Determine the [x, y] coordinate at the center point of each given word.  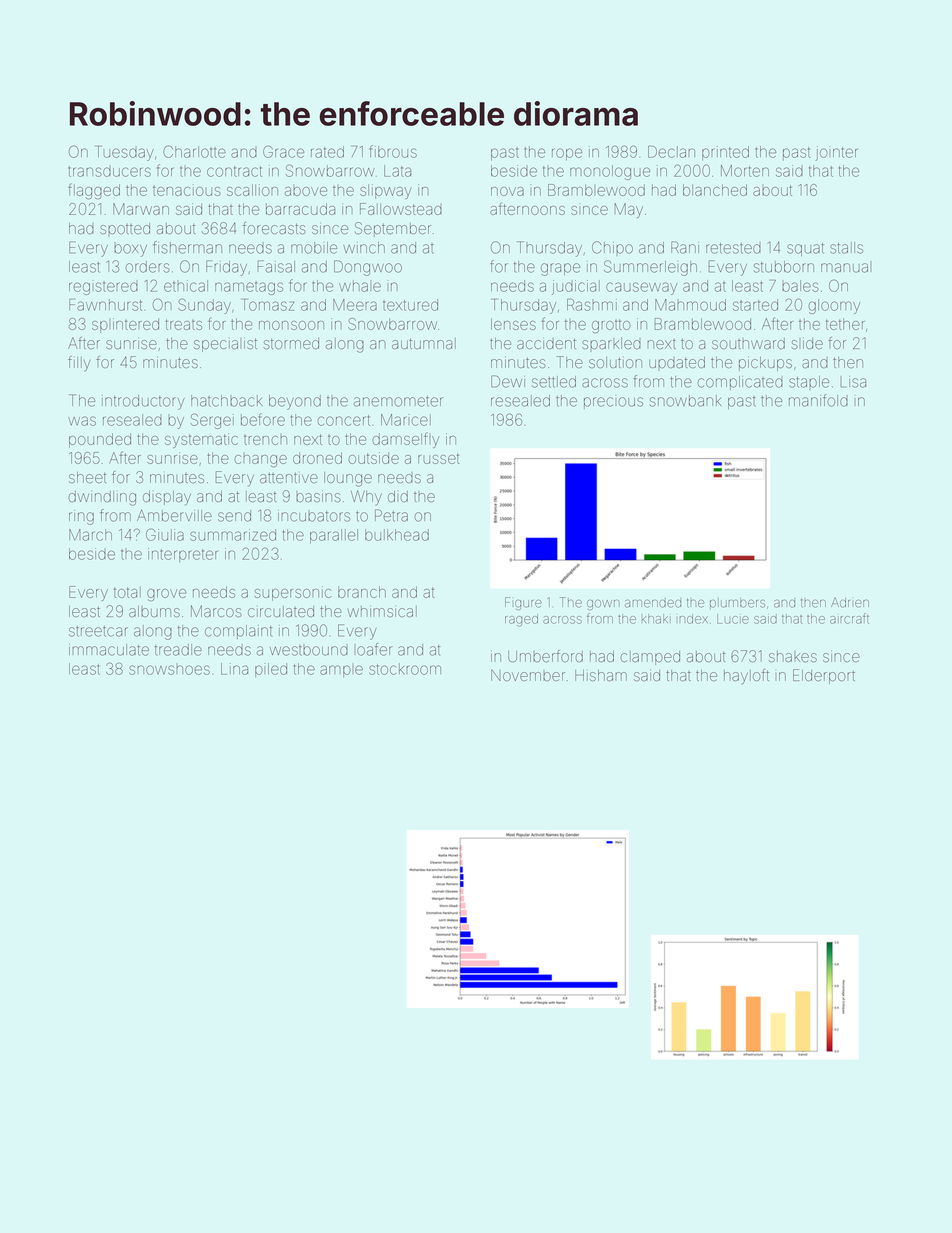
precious [613, 403]
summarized [233, 535]
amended [653, 603]
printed [725, 153]
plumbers [737, 603]
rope [567, 154]
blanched [715, 190]
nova [507, 191]
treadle [178, 650]
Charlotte [194, 152]
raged [521, 620]
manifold [818, 400]
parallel [334, 536]
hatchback [226, 401]
